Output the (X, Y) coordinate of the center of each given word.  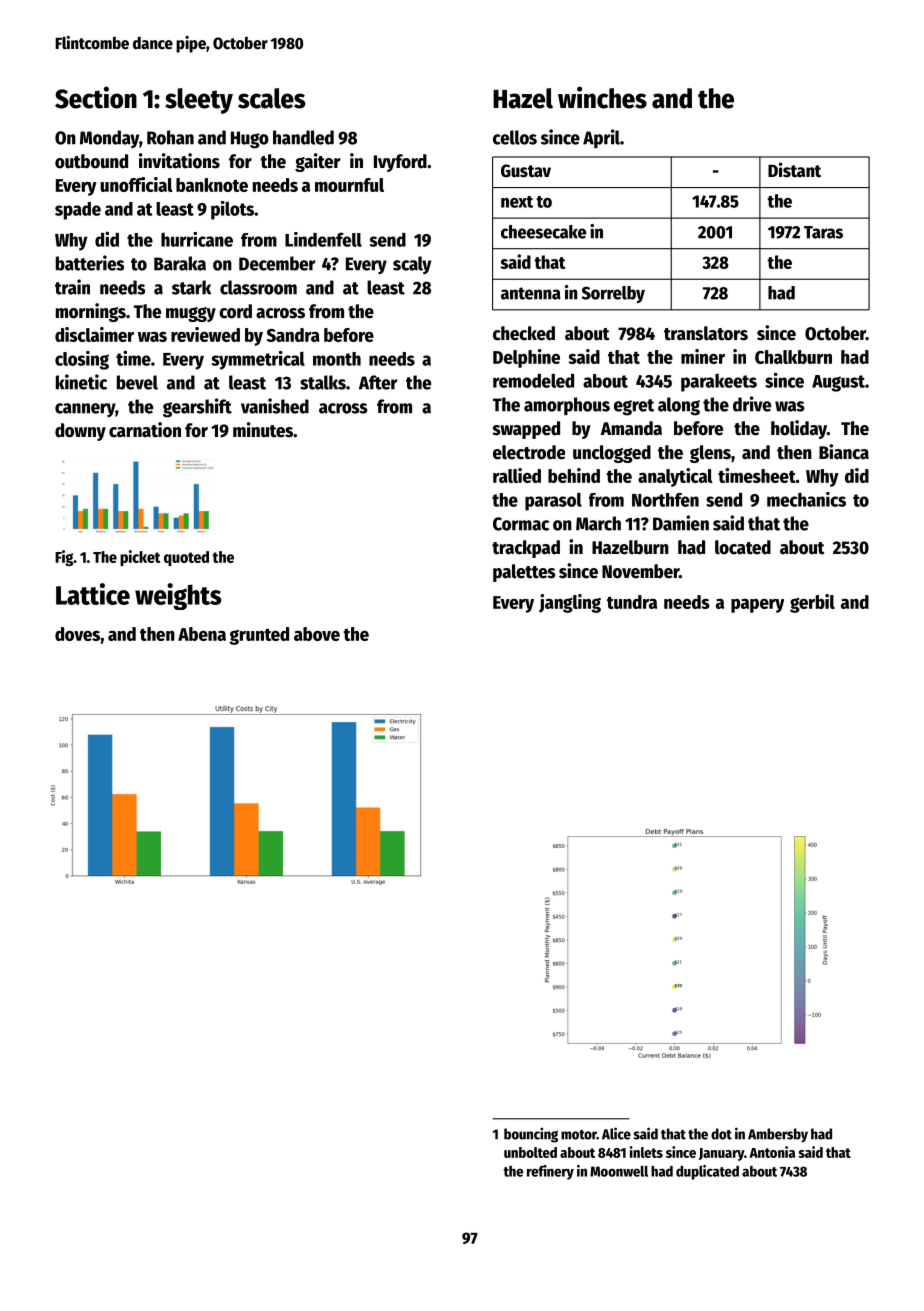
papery (757, 606)
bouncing (531, 1135)
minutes (263, 430)
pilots (232, 210)
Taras (823, 232)
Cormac (521, 524)
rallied (517, 475)
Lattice (93, 594)
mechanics (806, 499)
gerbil (812, 603)
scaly (412, 265)
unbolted (530, 1152)
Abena (202, 634)
